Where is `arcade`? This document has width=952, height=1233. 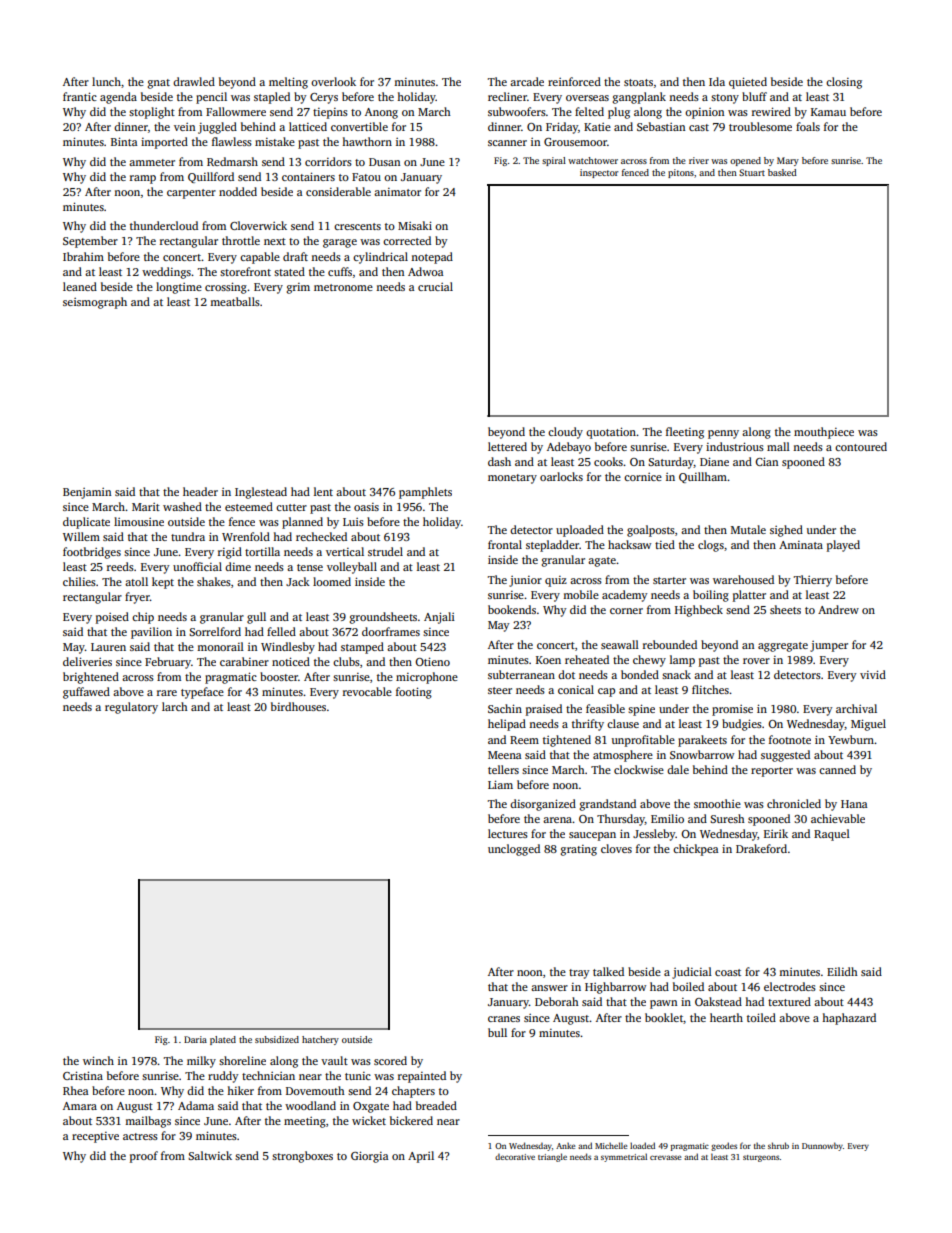
arcade is located at coordinates (527, 81).
